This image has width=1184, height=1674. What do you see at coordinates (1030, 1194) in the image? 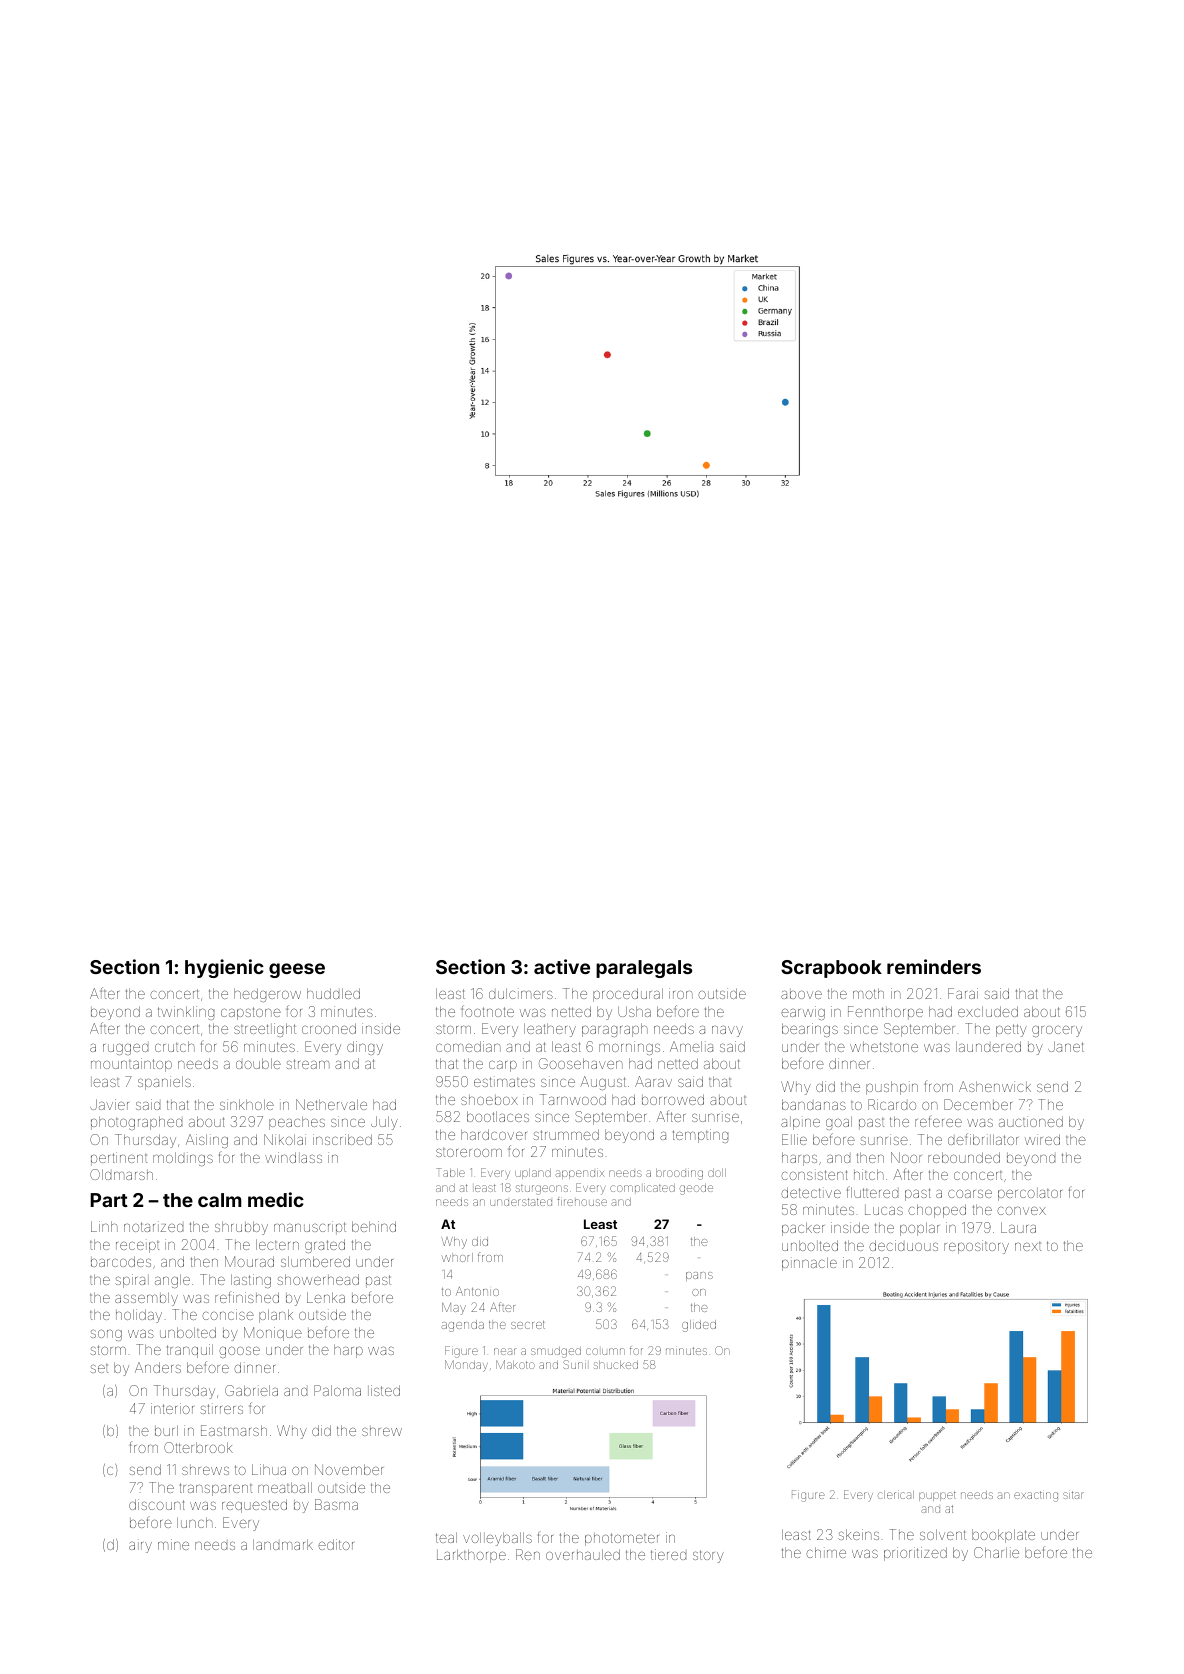
I see `percolator` at bounding box center [1030, 1194].
